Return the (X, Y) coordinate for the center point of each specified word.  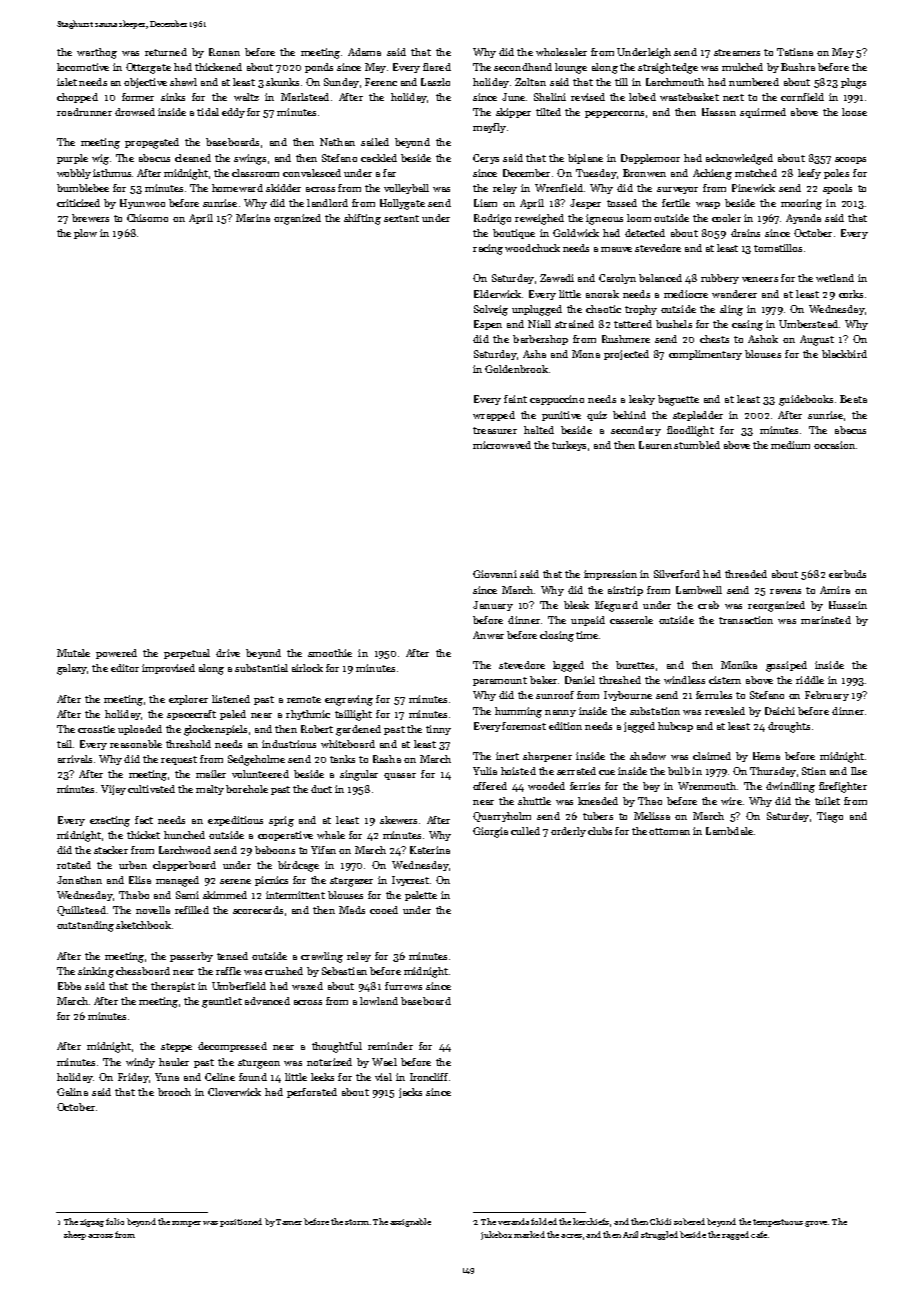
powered (116, 654)
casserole (631, 620)
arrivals (75, 759)
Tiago (830, 817)
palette (421, 896)
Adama (364, 52)
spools (837, 189)
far (389, 173)
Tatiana (795, 52)
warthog (97, 53)
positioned (241, 1222)
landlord (327, 203)
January (493, 606)
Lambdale (729, 831)
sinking (96, 972)
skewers (398, 820)
